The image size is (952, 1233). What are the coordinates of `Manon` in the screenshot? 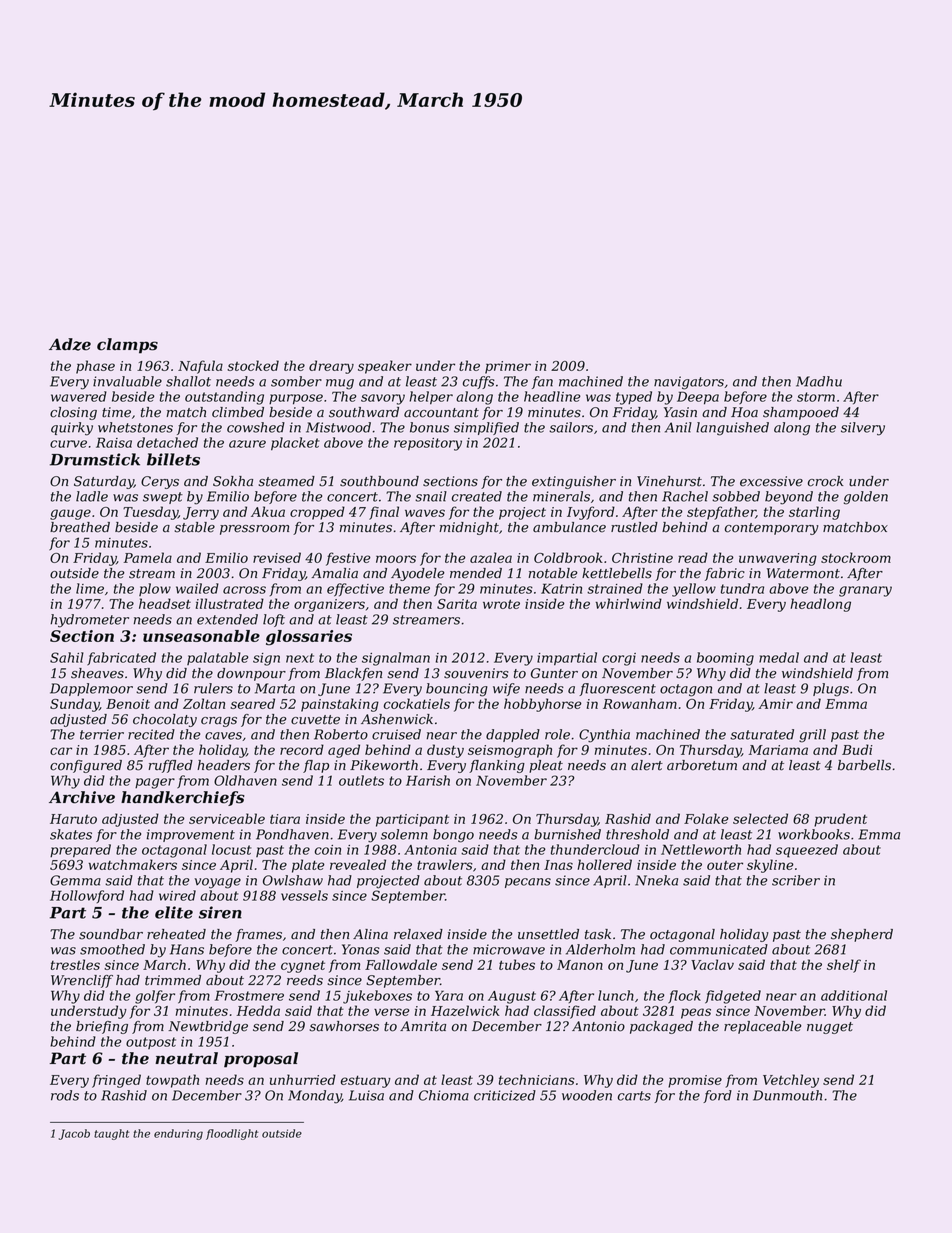 It's located at (580, 965).
